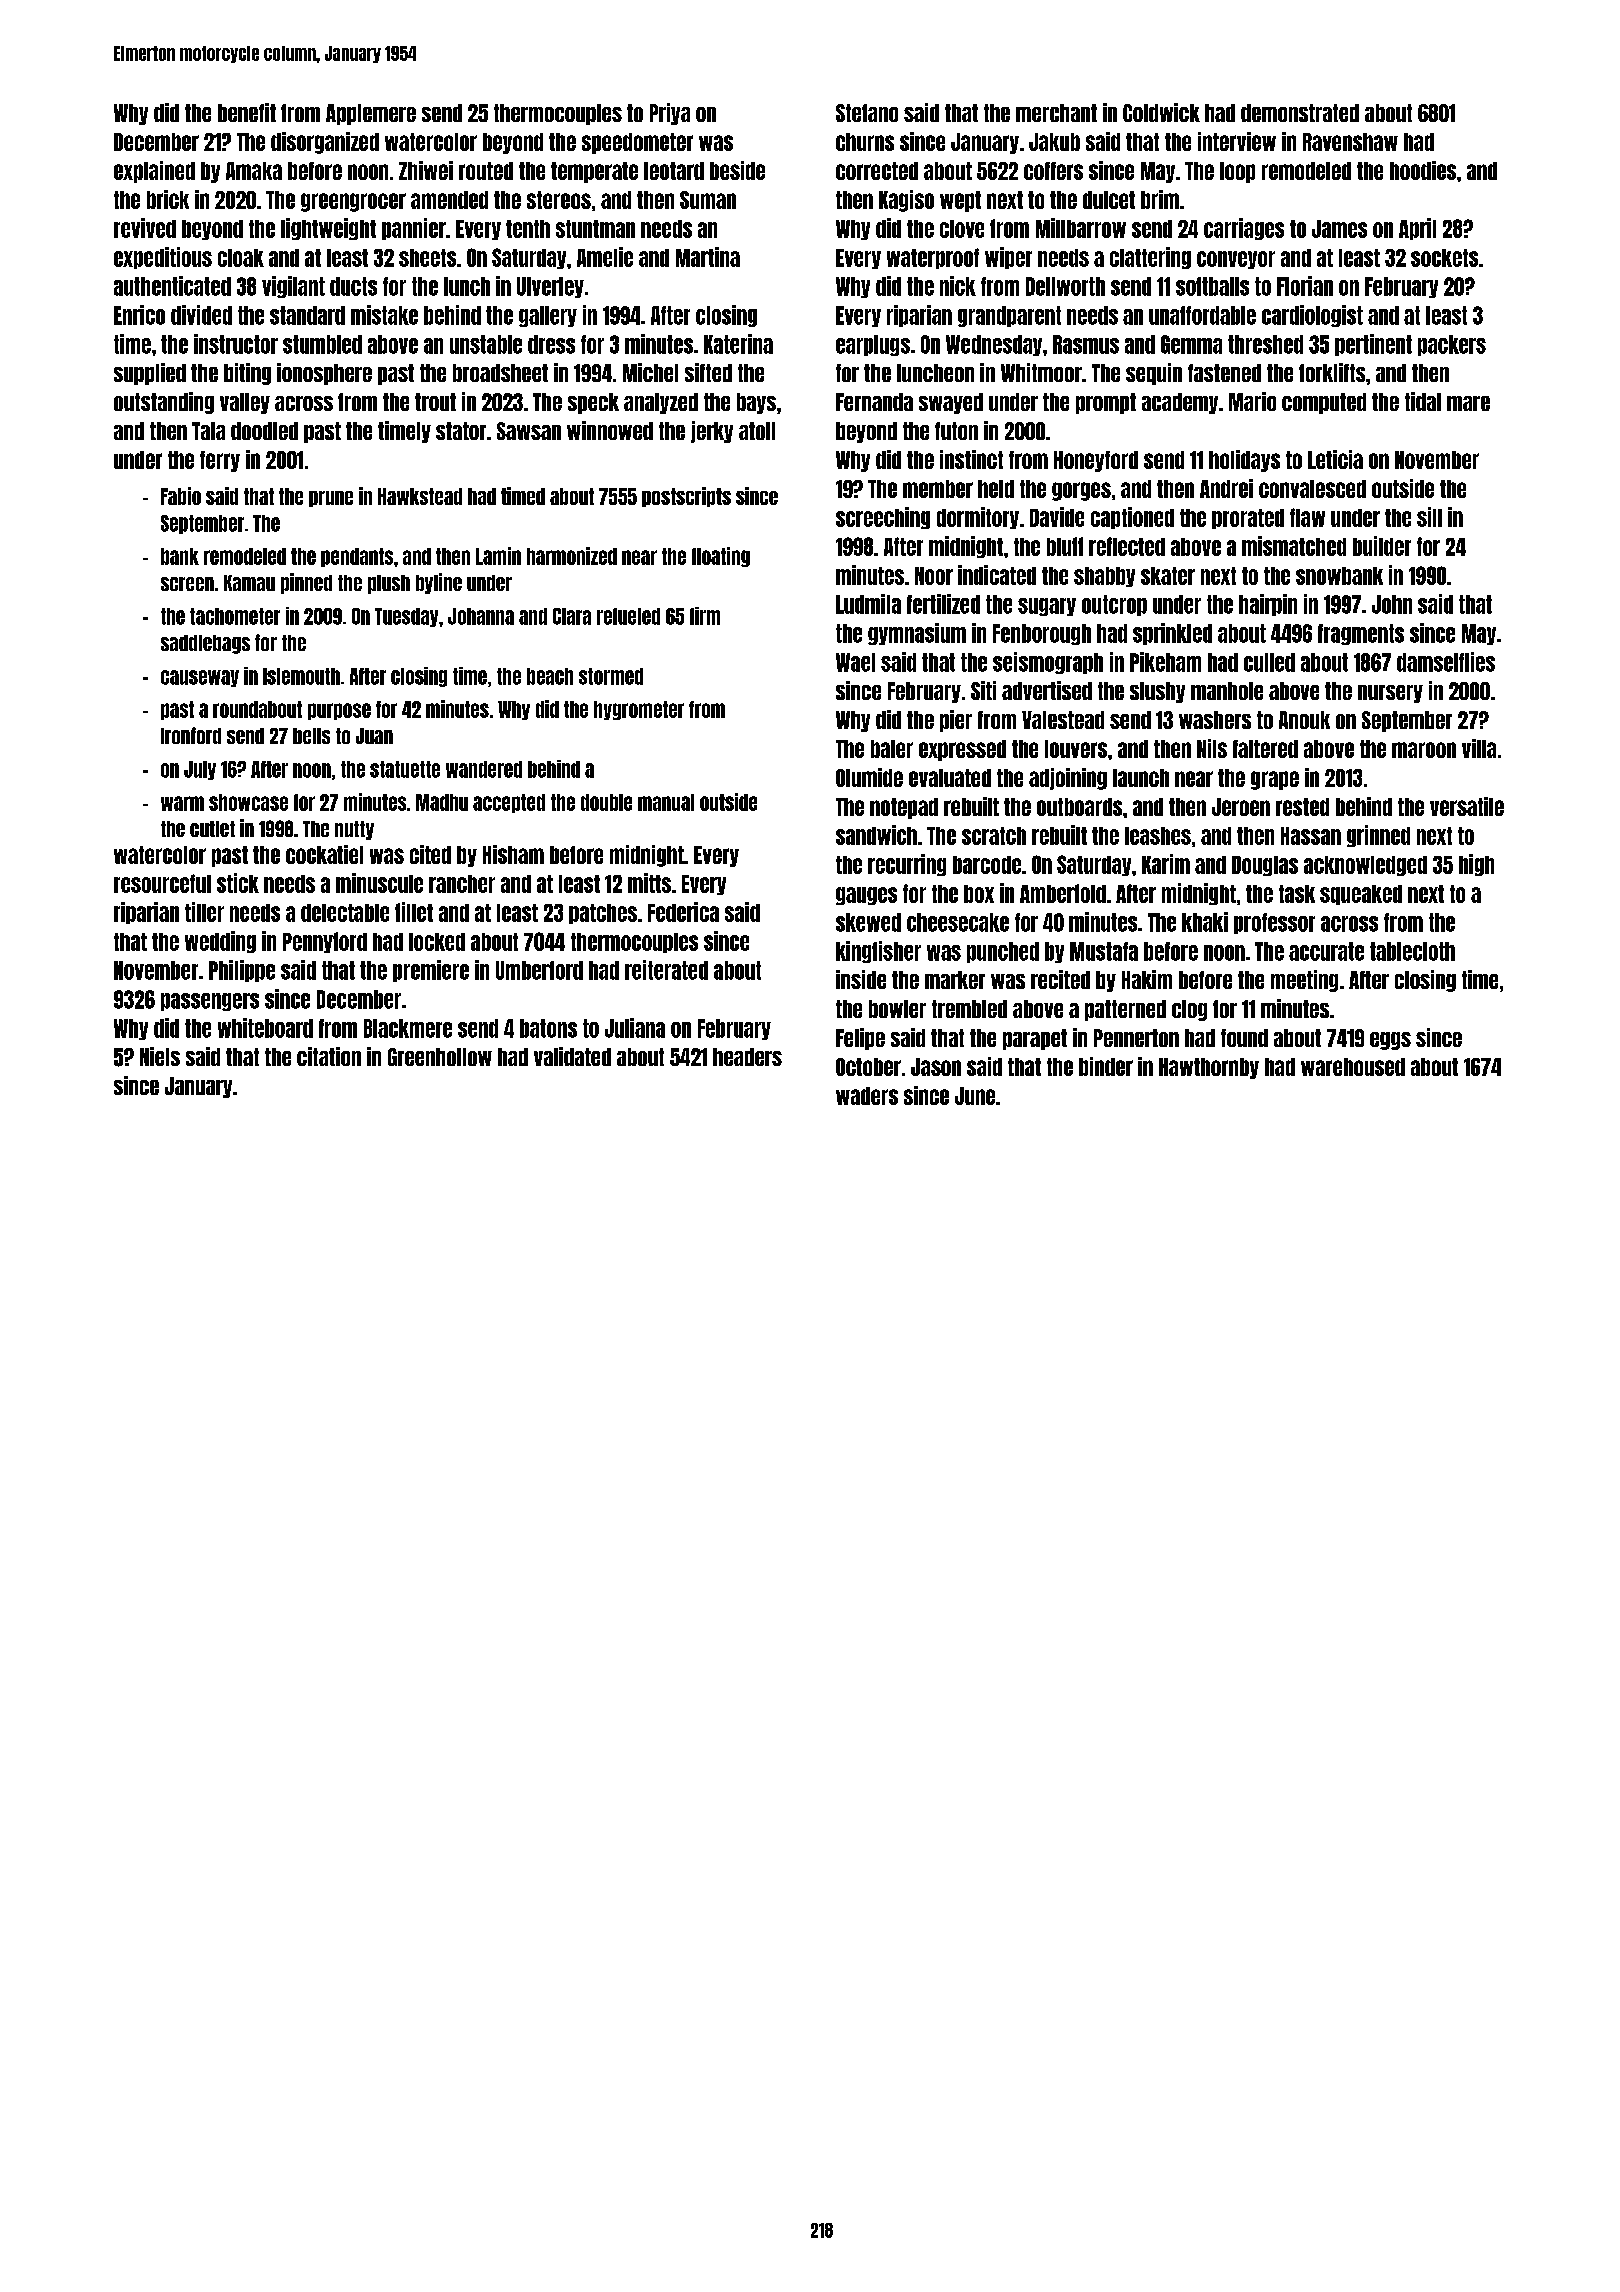  I want to click on warehoused, so click(1353, 1067).
